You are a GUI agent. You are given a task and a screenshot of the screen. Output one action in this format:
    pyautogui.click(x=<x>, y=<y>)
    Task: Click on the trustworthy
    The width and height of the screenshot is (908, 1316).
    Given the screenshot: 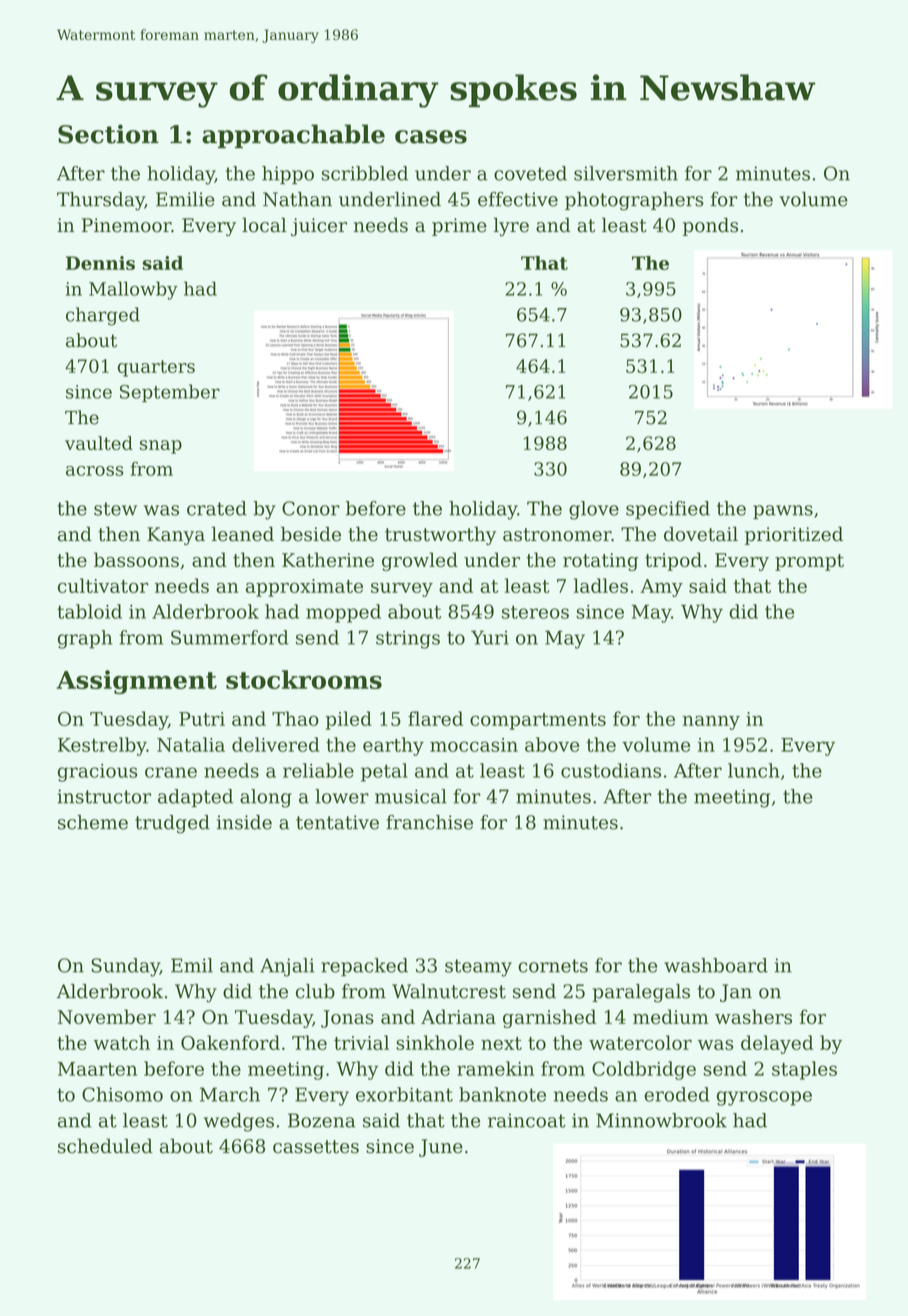 What is the action you would take?
    pyautogui.click(x=440, y=535)
